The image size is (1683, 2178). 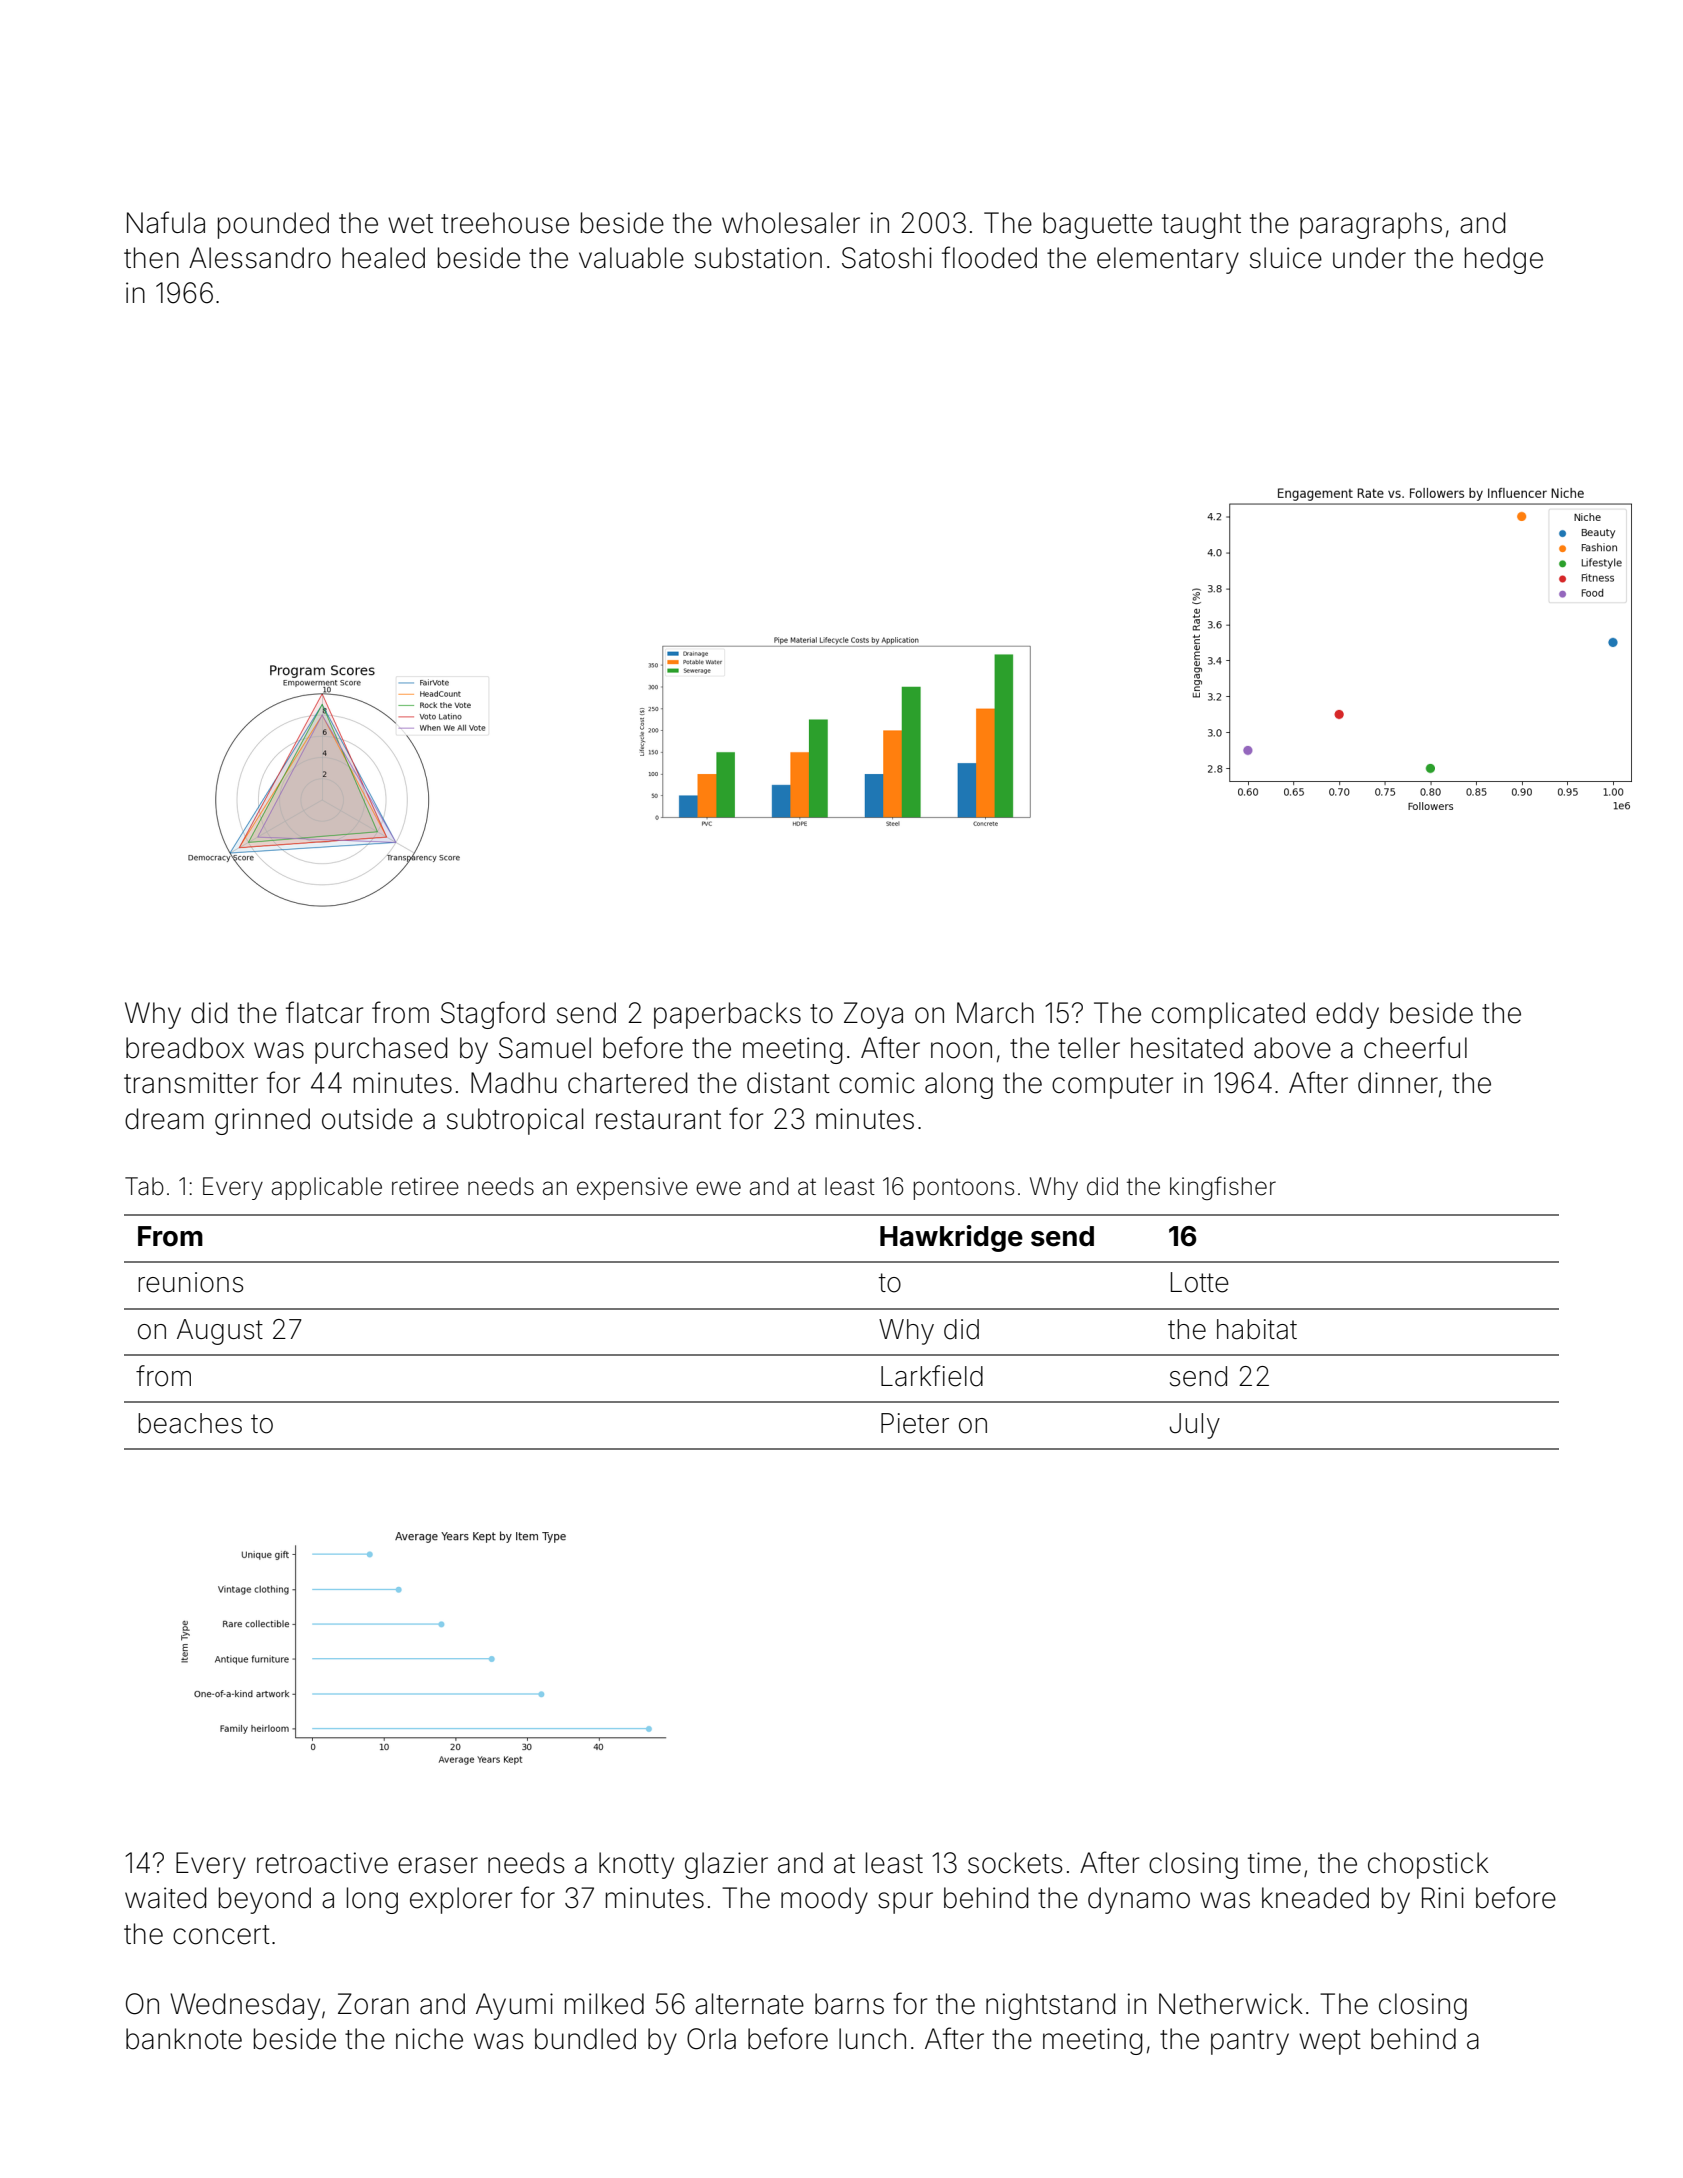 I want to click on lunch, so click(x=872, y=2039).
